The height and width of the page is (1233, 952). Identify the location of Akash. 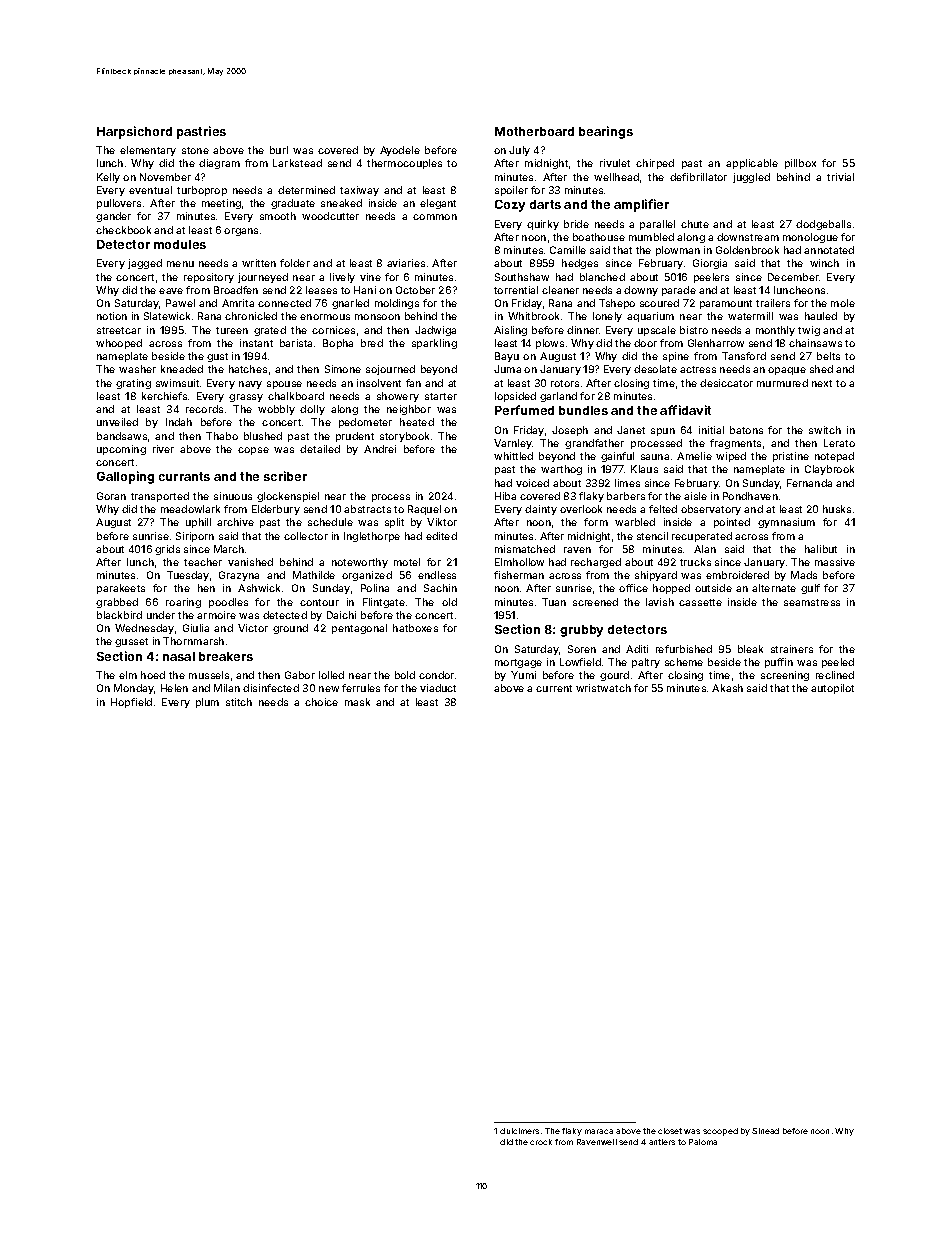
(727, 688).
